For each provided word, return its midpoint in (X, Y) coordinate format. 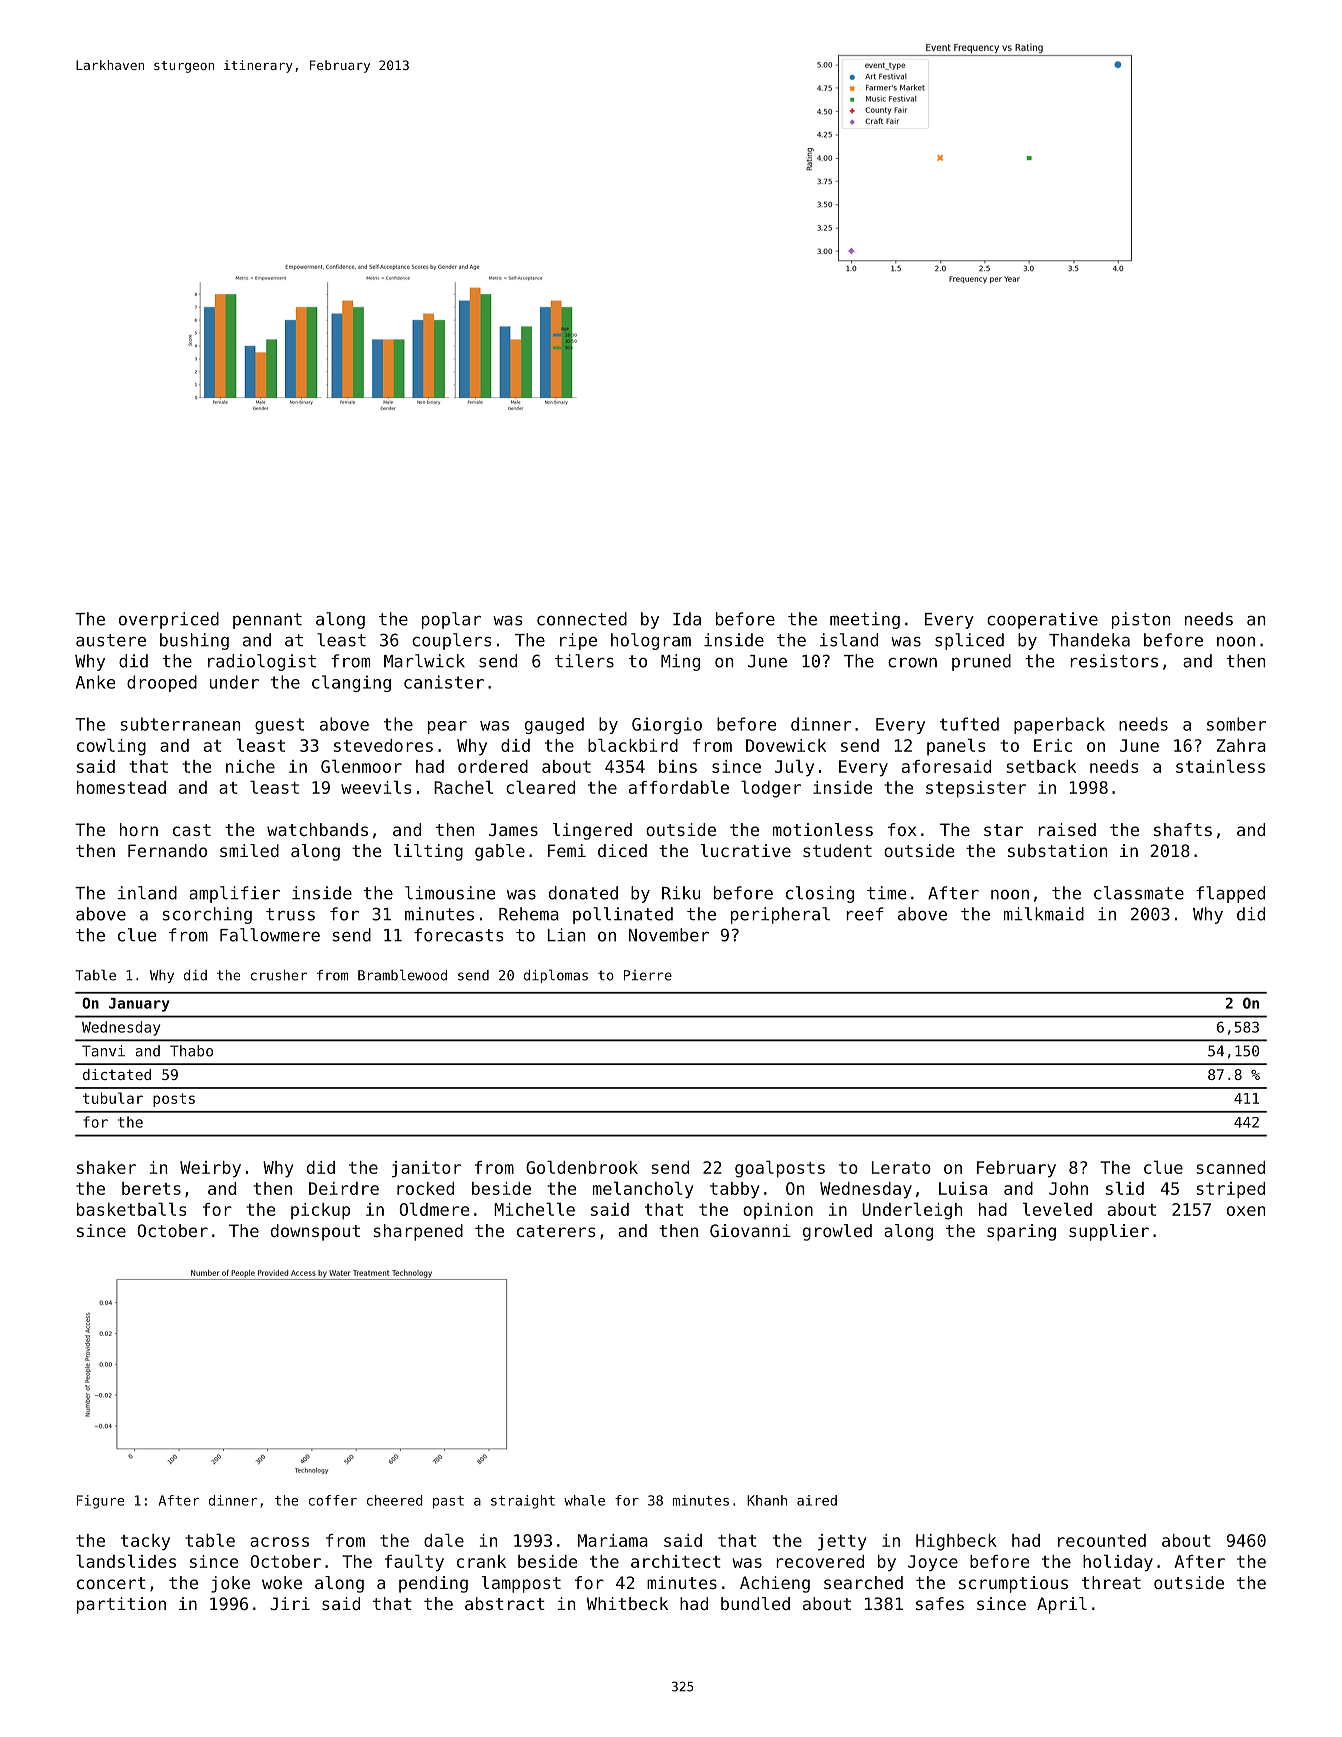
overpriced (169, 620)
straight (523, 1502)
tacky (145, 1542)
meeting (865, 620)
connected (582, 619)
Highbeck (956, 1542)
